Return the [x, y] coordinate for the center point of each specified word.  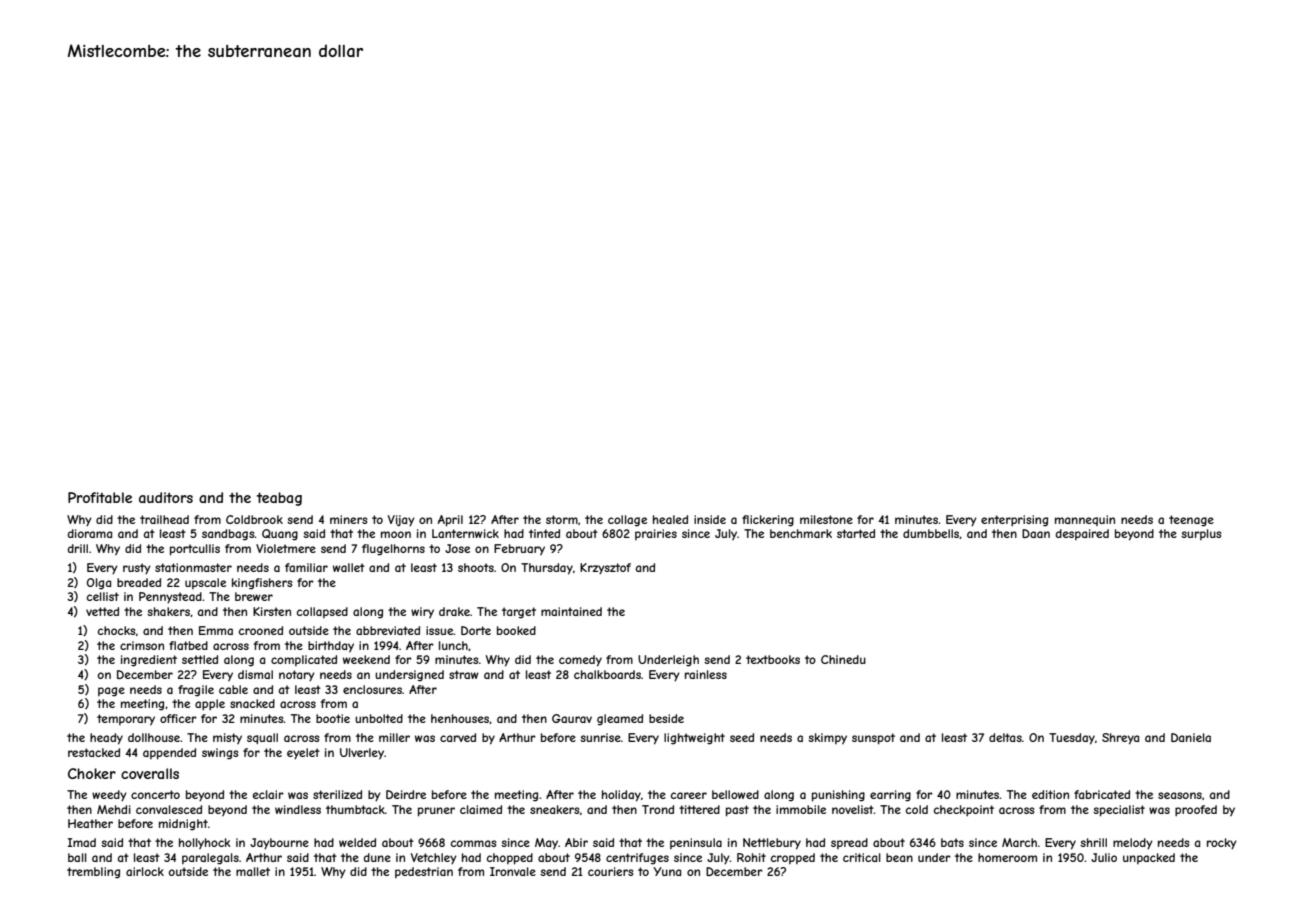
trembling [93, 873]
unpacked [1149, 858]
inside [710, 519]
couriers [610, 871]
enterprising [1014, 521]
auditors [166, 497]
